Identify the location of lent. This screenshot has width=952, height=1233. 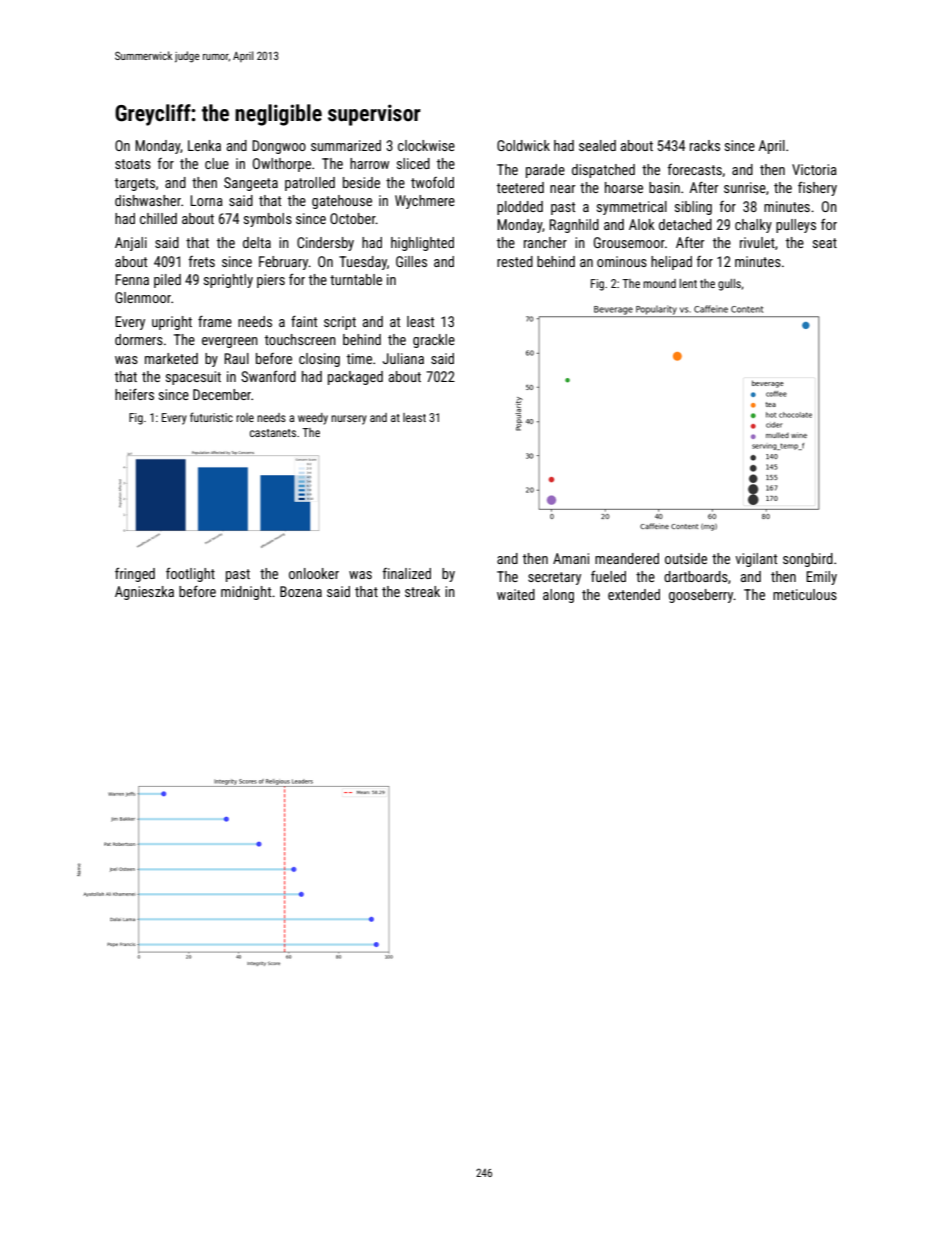
(688, 283).
